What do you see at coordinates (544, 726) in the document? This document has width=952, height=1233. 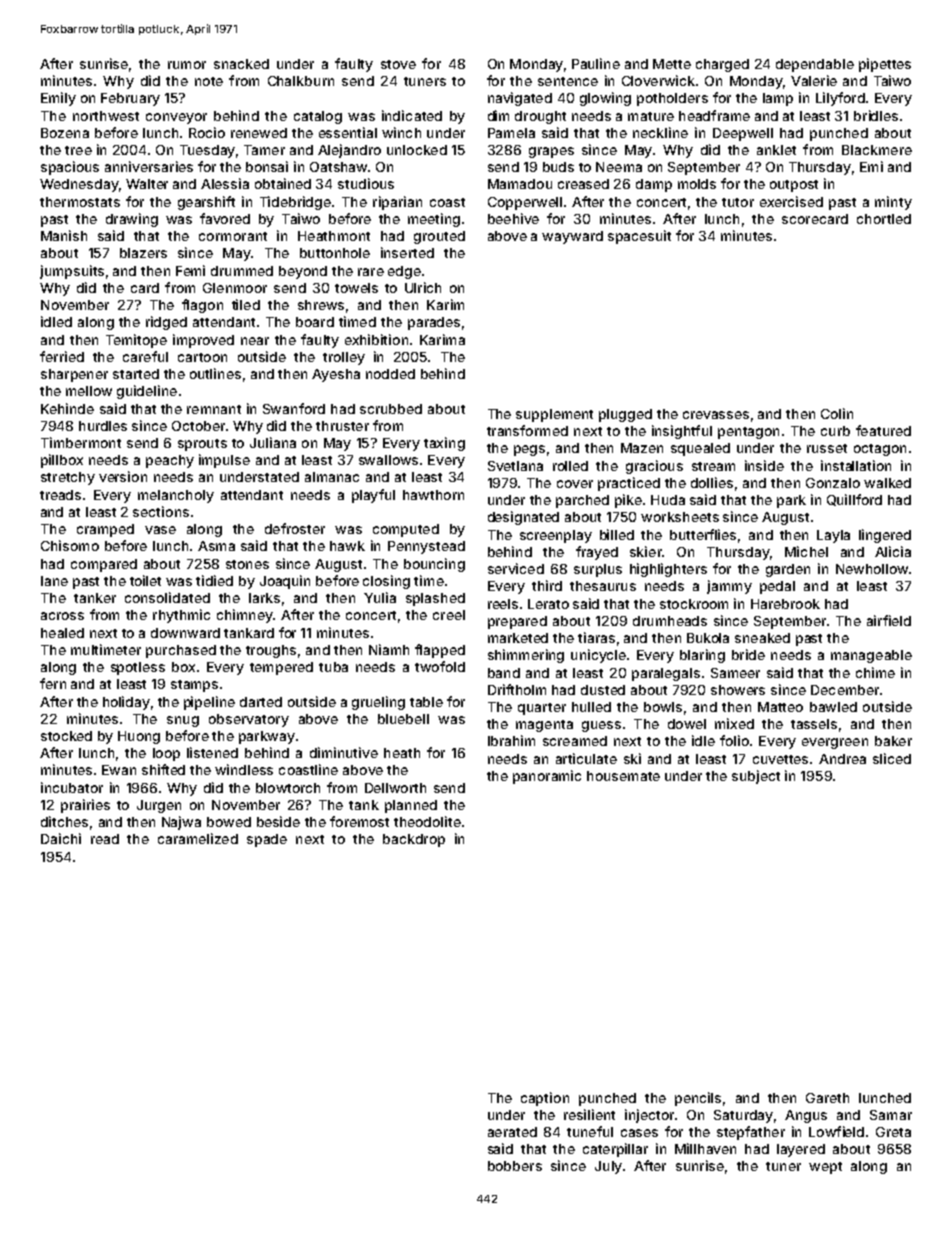 I see `magenta` at bounding box center [544, 726].
